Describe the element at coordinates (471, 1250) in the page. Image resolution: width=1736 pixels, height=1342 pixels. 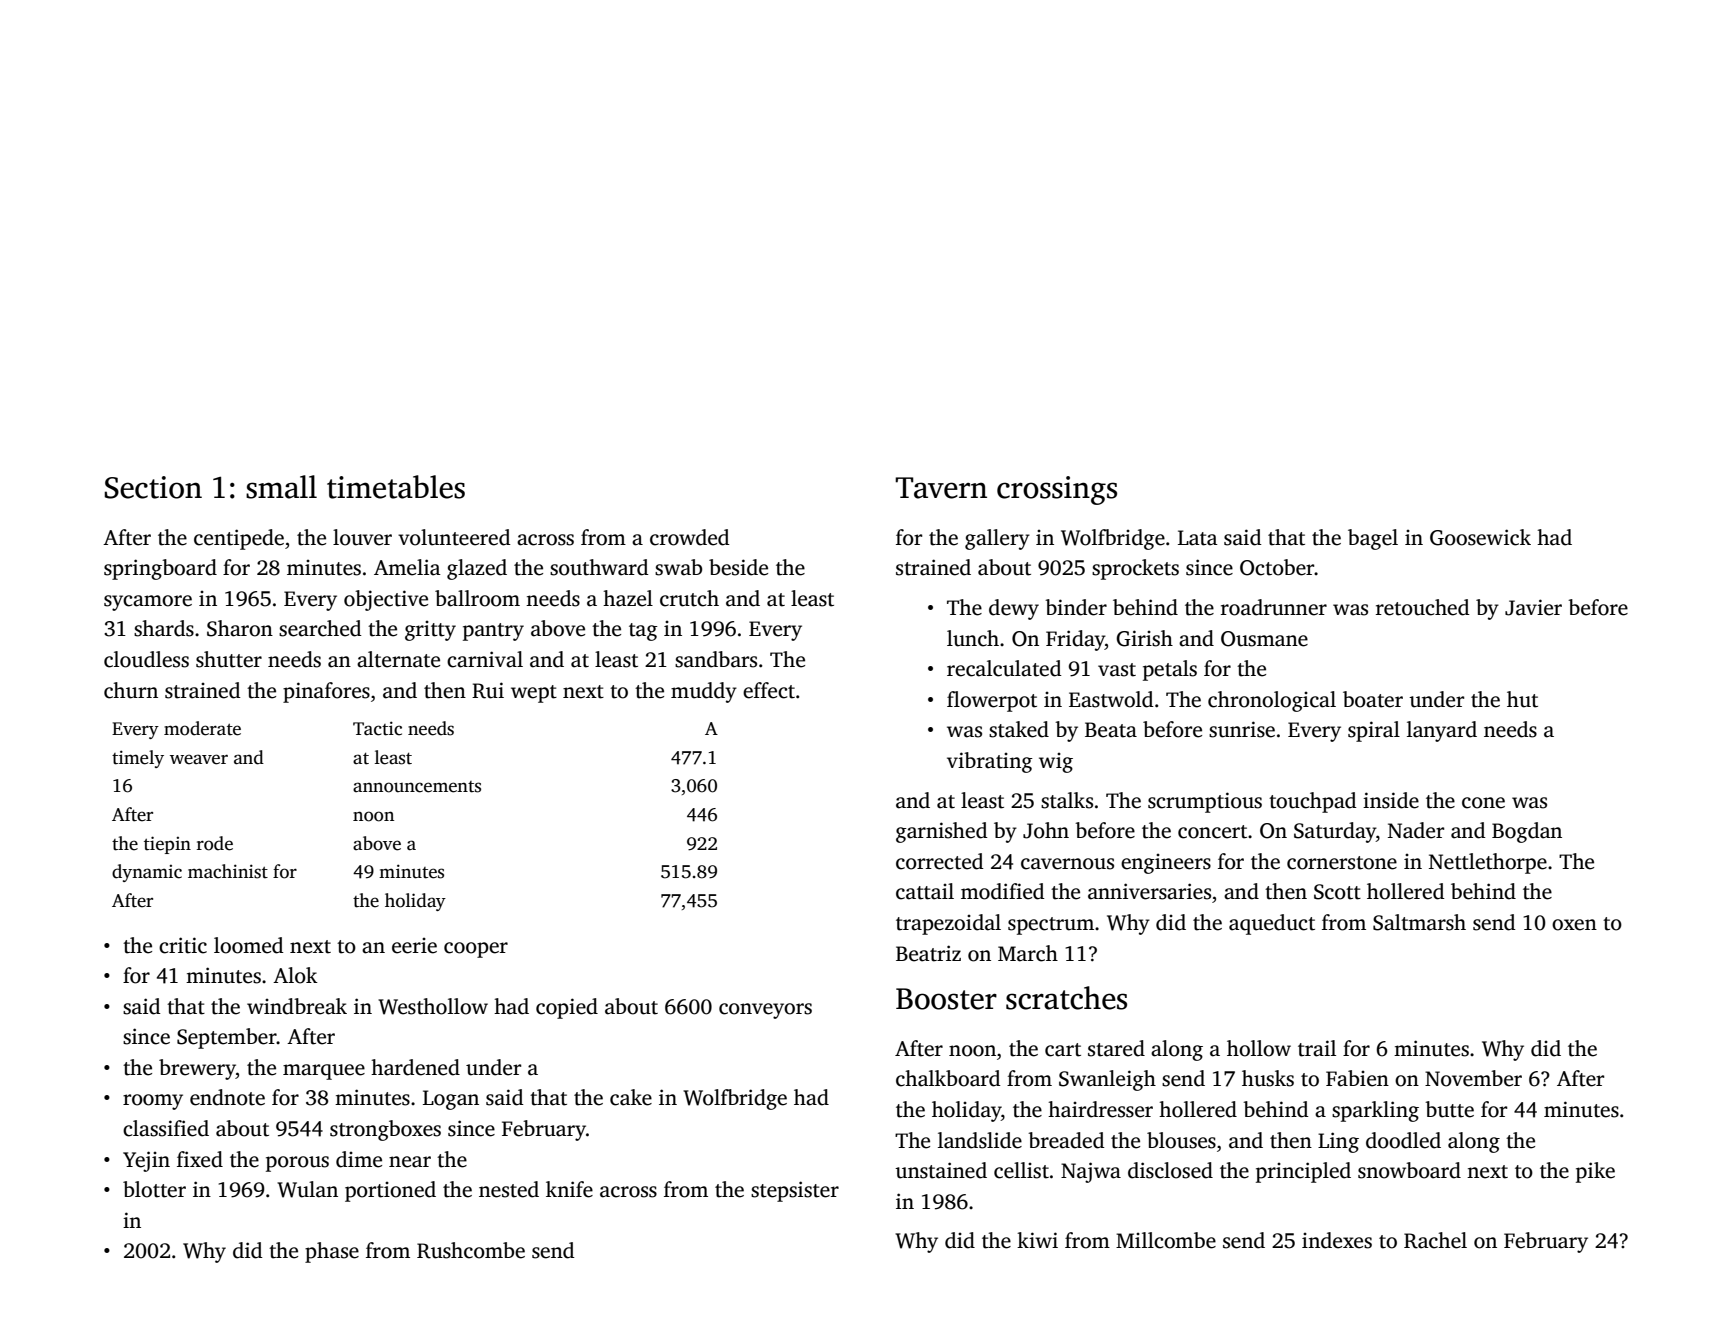
I see `Rushcombe` at that location.
